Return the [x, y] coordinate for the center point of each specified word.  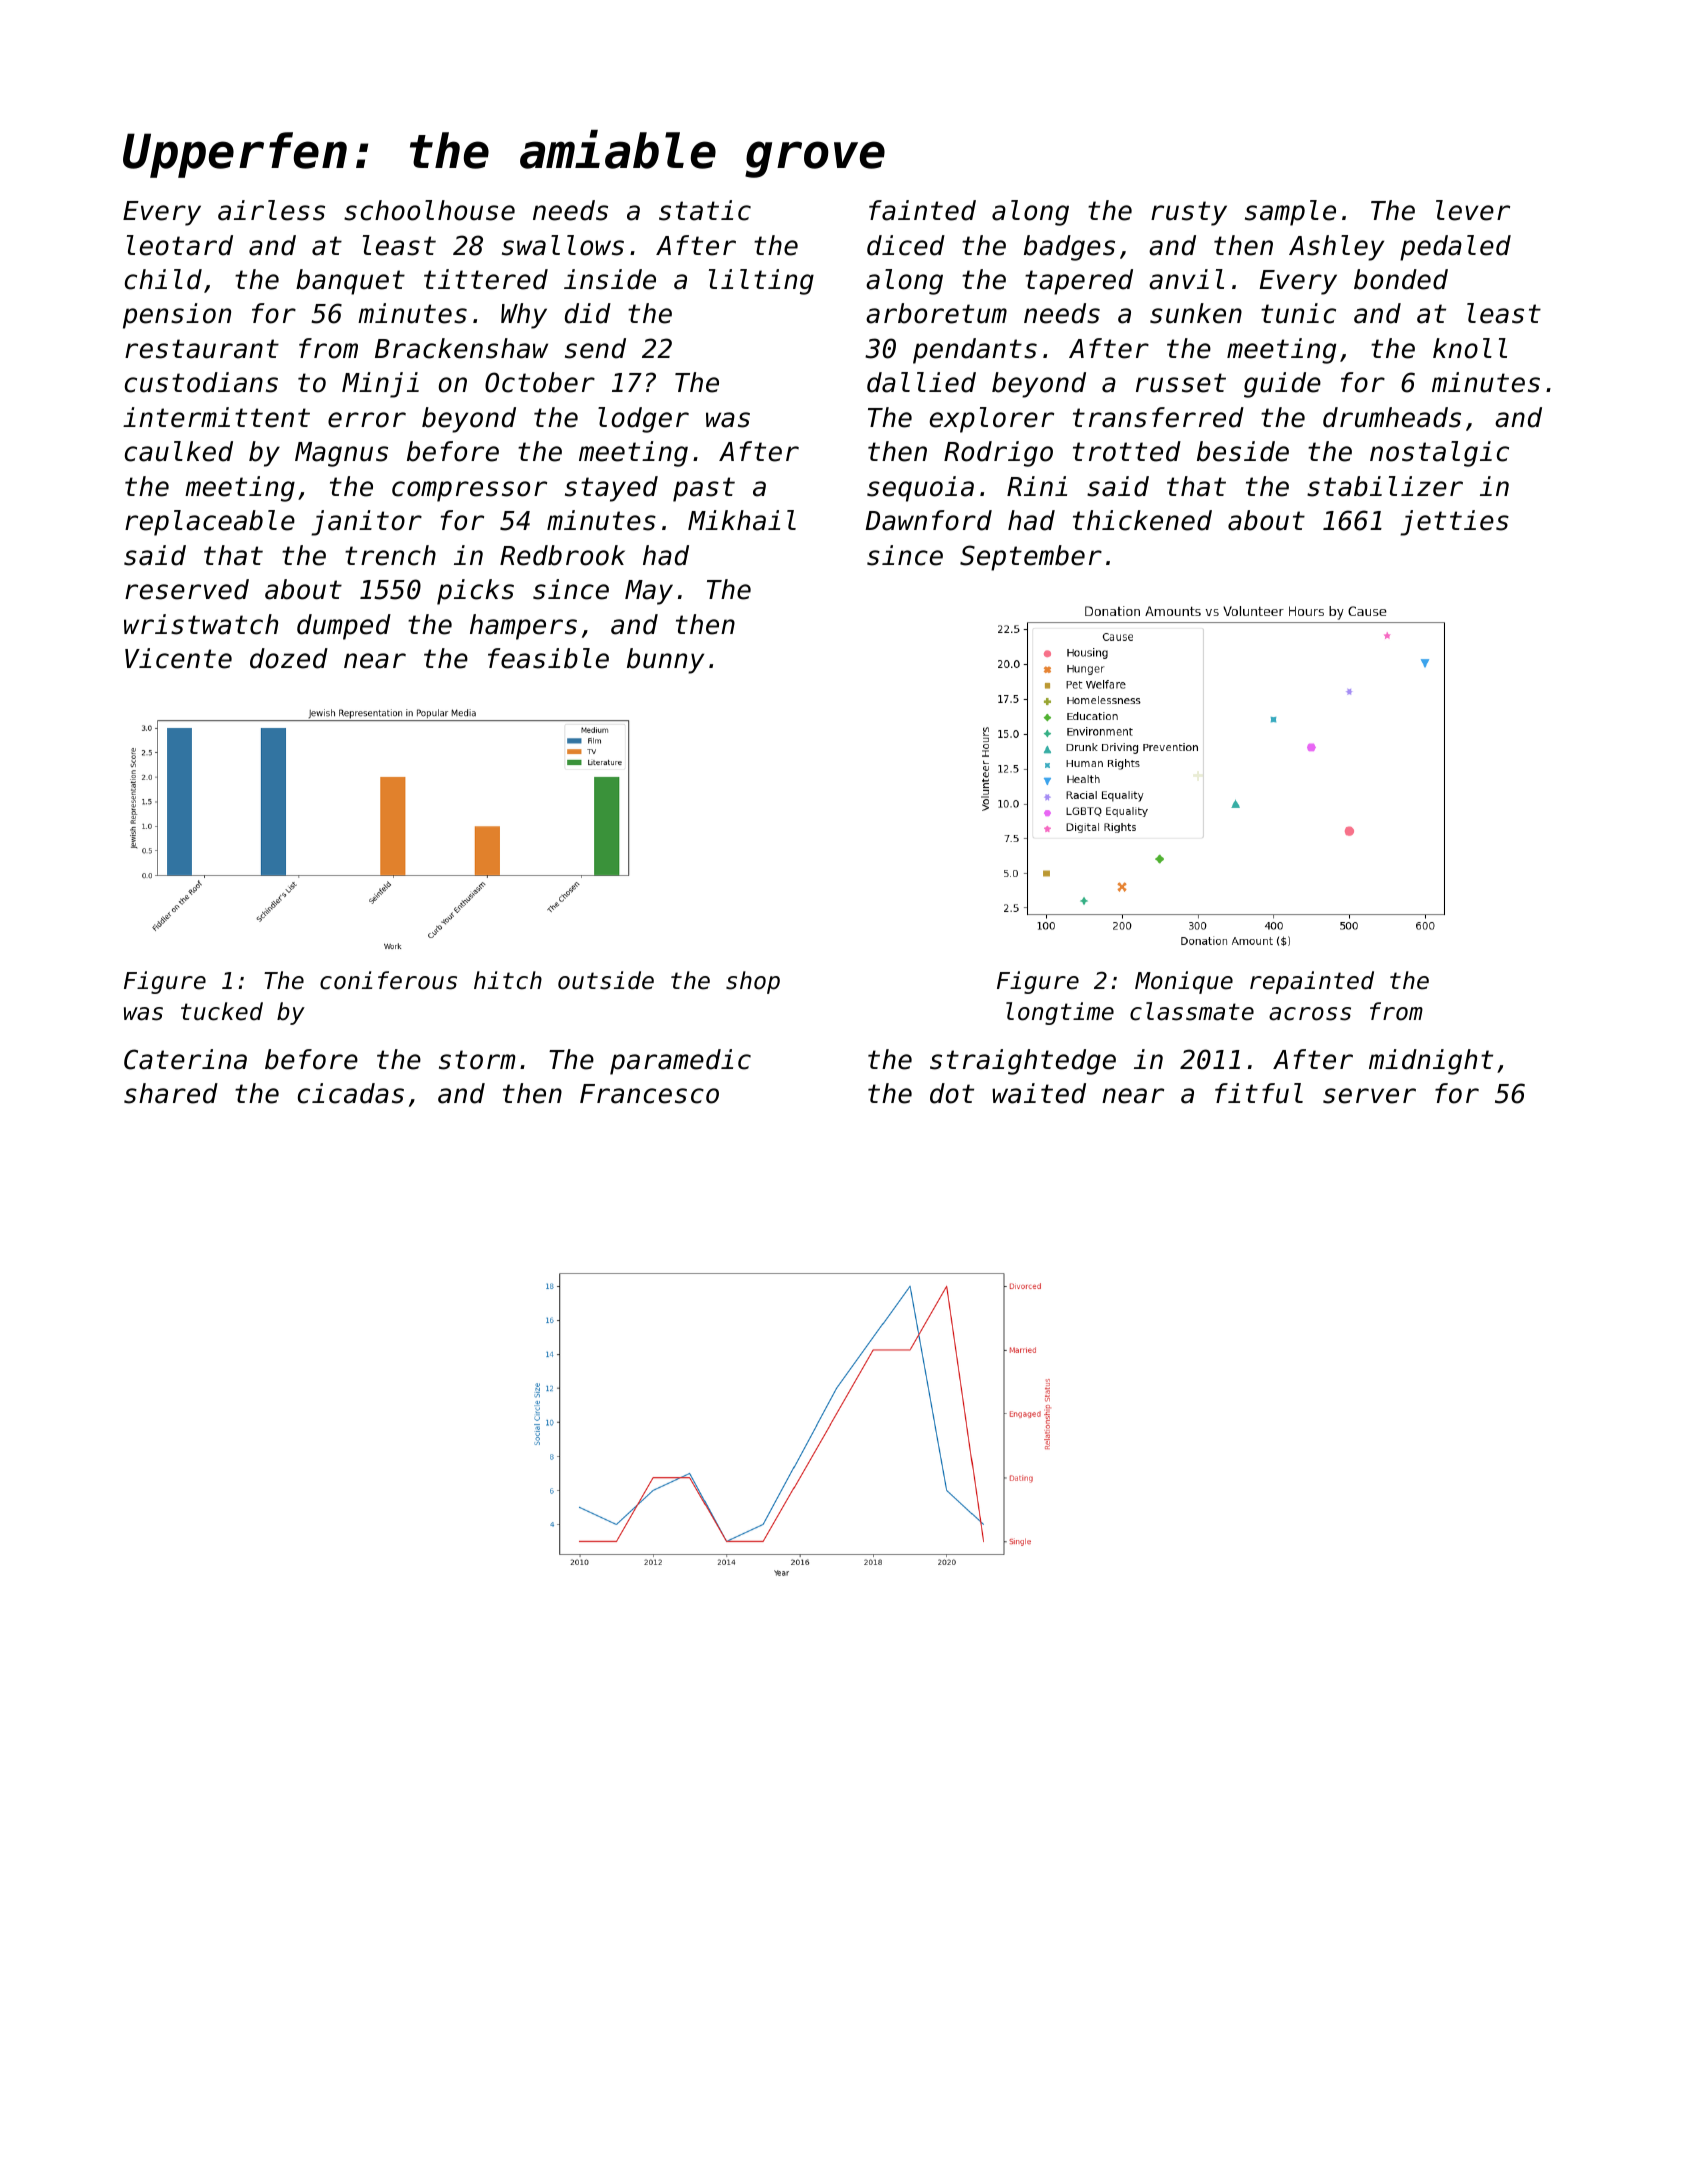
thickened [1142, 520]
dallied [921, 382]
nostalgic [1439, 454]
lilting [761, 282]
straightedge [1023, 1062]
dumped [344, 627]
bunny [665, 661]
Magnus [341, 454]
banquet [350, 282]
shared [171, 1093]
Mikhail [742, 520]
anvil [1186, 279]
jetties [1454, 523]
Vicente [178, 658]
